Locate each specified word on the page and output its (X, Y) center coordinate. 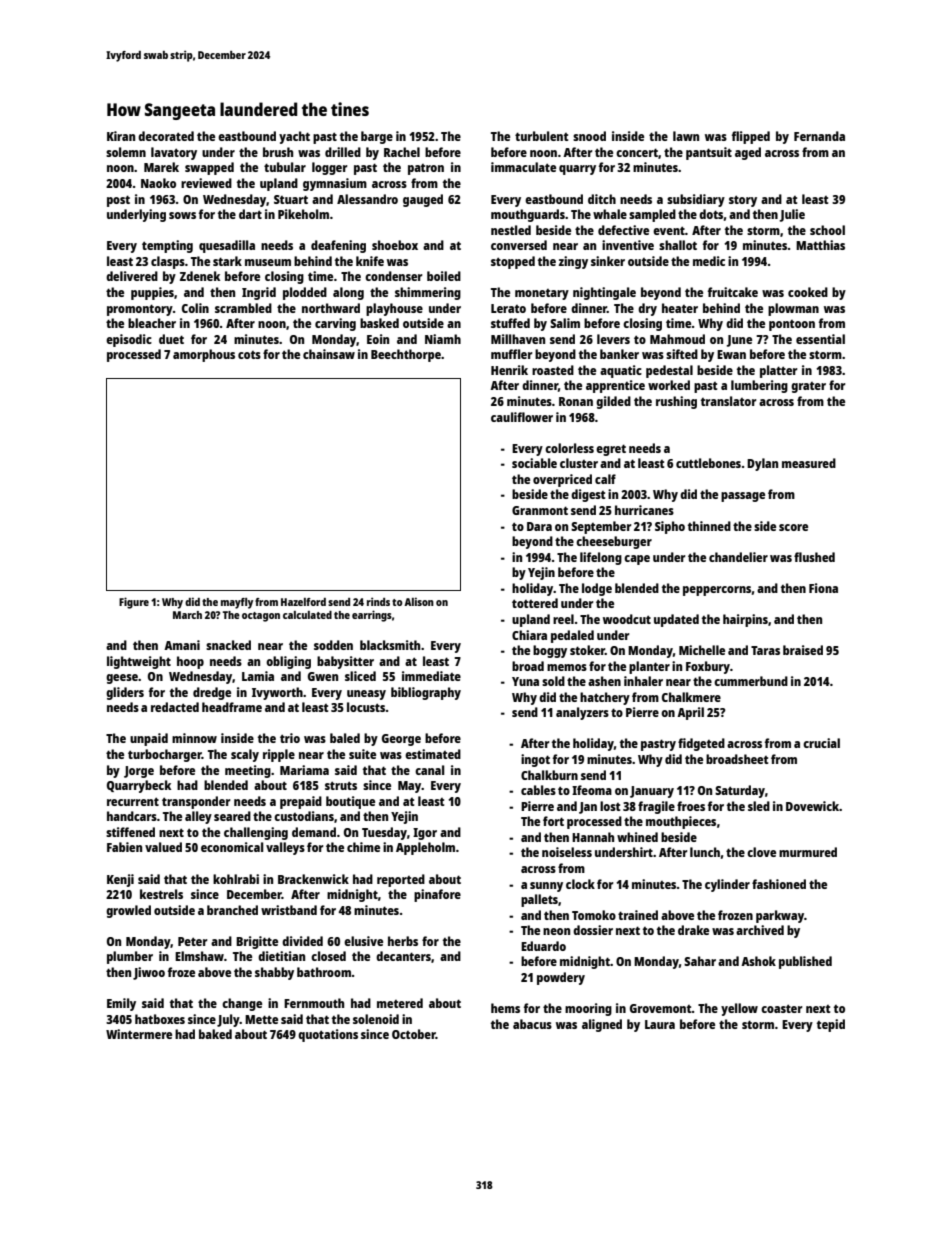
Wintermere (139, 1034)
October (414, 1034)
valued (163, 847)
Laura (660, 1024)
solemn (126, 152)
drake (693, 930)
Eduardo (543, 946)
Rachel (402, 152)
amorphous (204, 355)
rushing (676, 402)
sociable (534, 463)
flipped (751, 137)
